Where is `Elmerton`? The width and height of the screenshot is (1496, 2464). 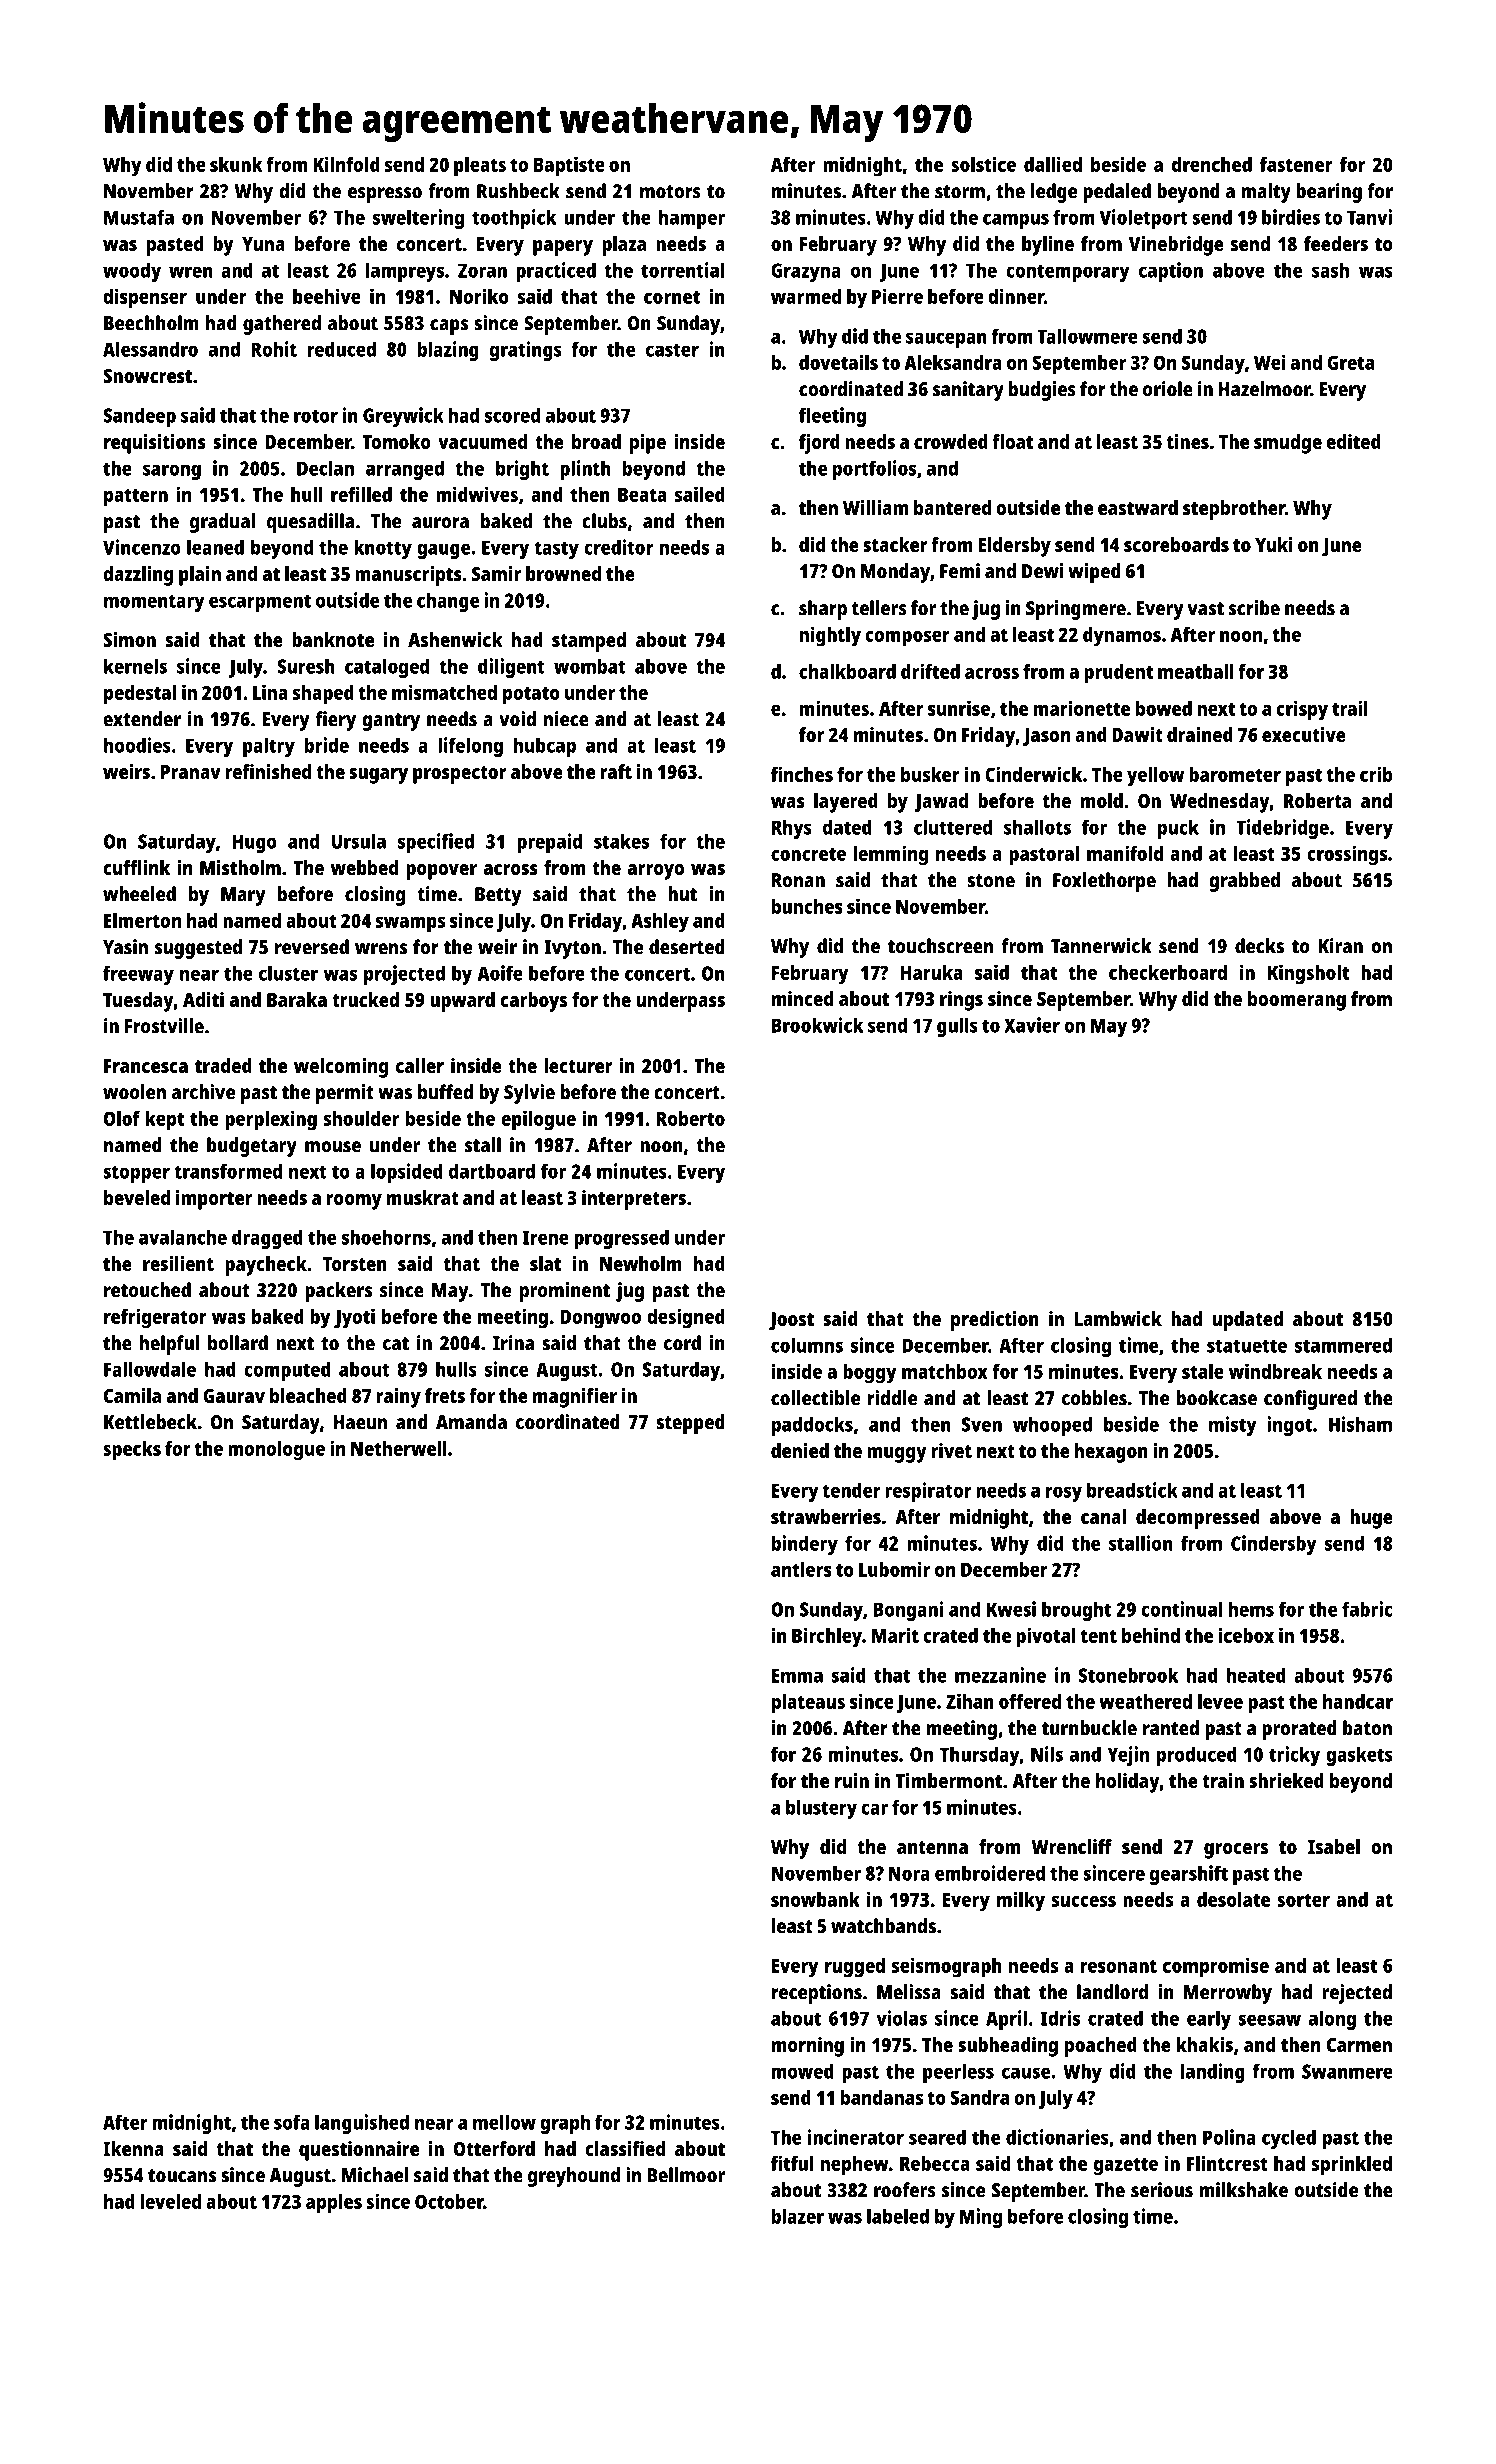
Elmerton is located at coordinates (142, 920).
